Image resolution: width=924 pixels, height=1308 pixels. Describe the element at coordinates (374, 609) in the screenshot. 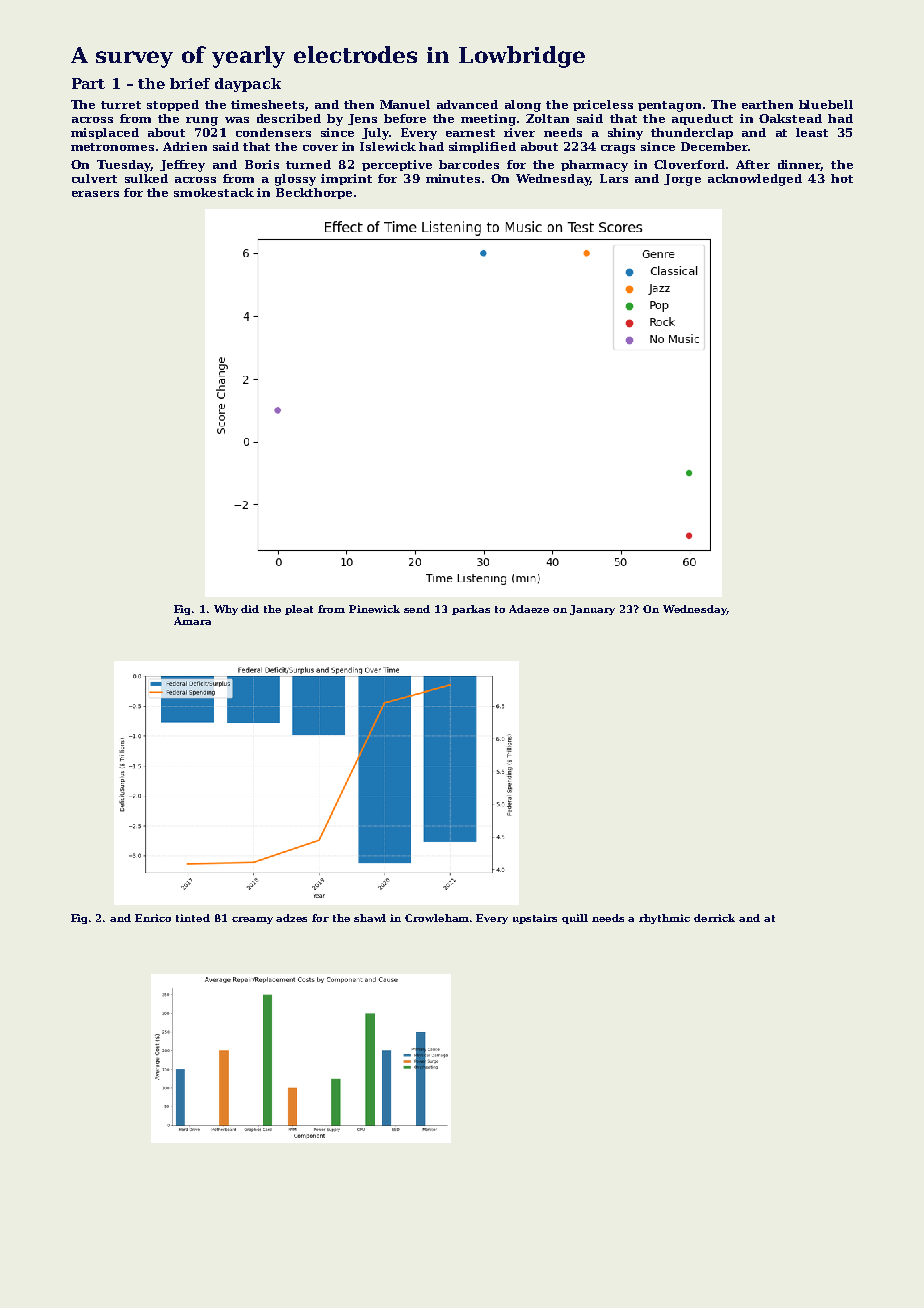

I see `Pinewick` at that location.
